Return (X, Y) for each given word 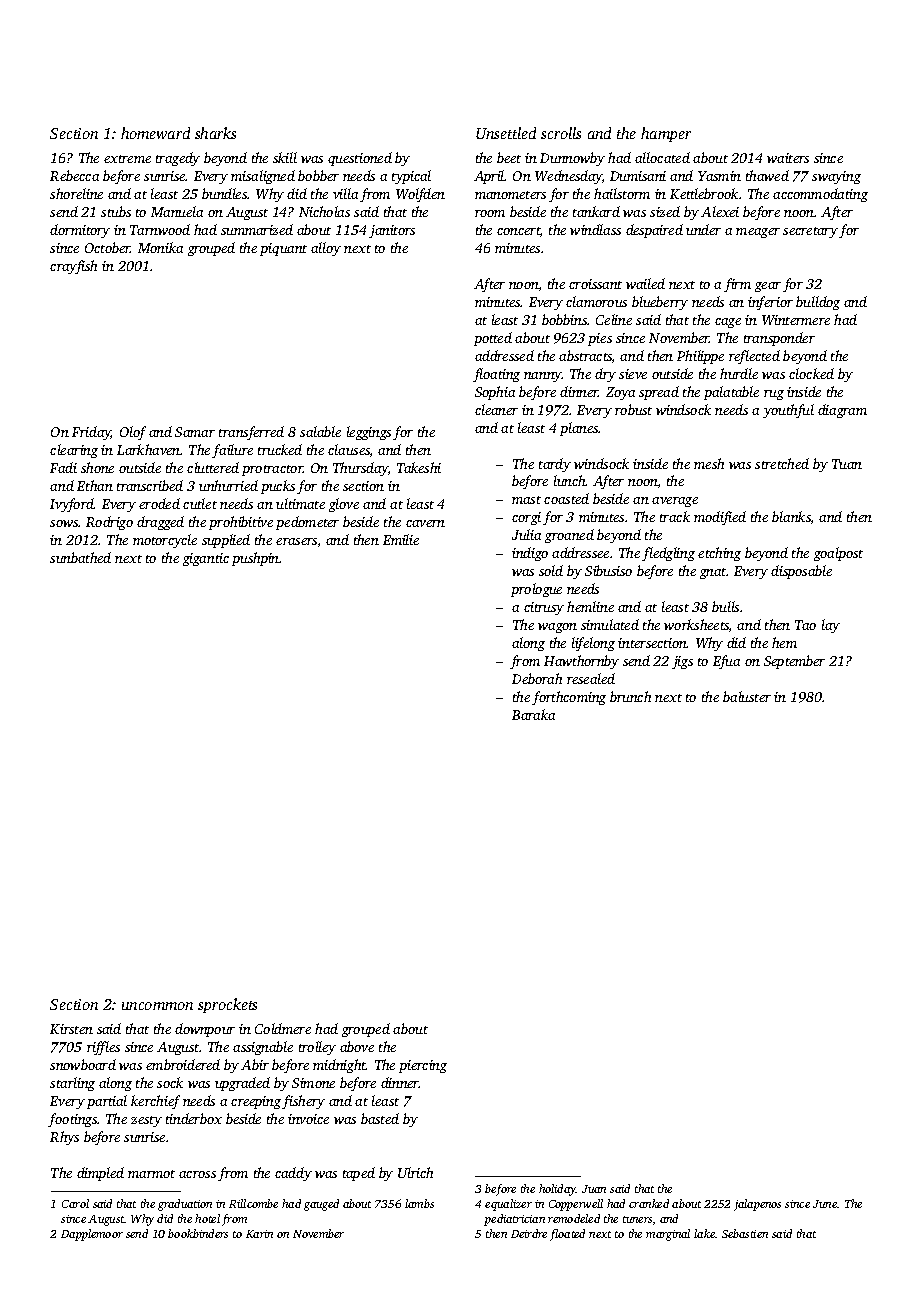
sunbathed (80, 557)
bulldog (818, 303)
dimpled (100, 1174)
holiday (557, 1190)
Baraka (533, 714)
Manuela (177, 211)
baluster (747, 696)
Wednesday (568, 177)
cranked (649, 1203)
